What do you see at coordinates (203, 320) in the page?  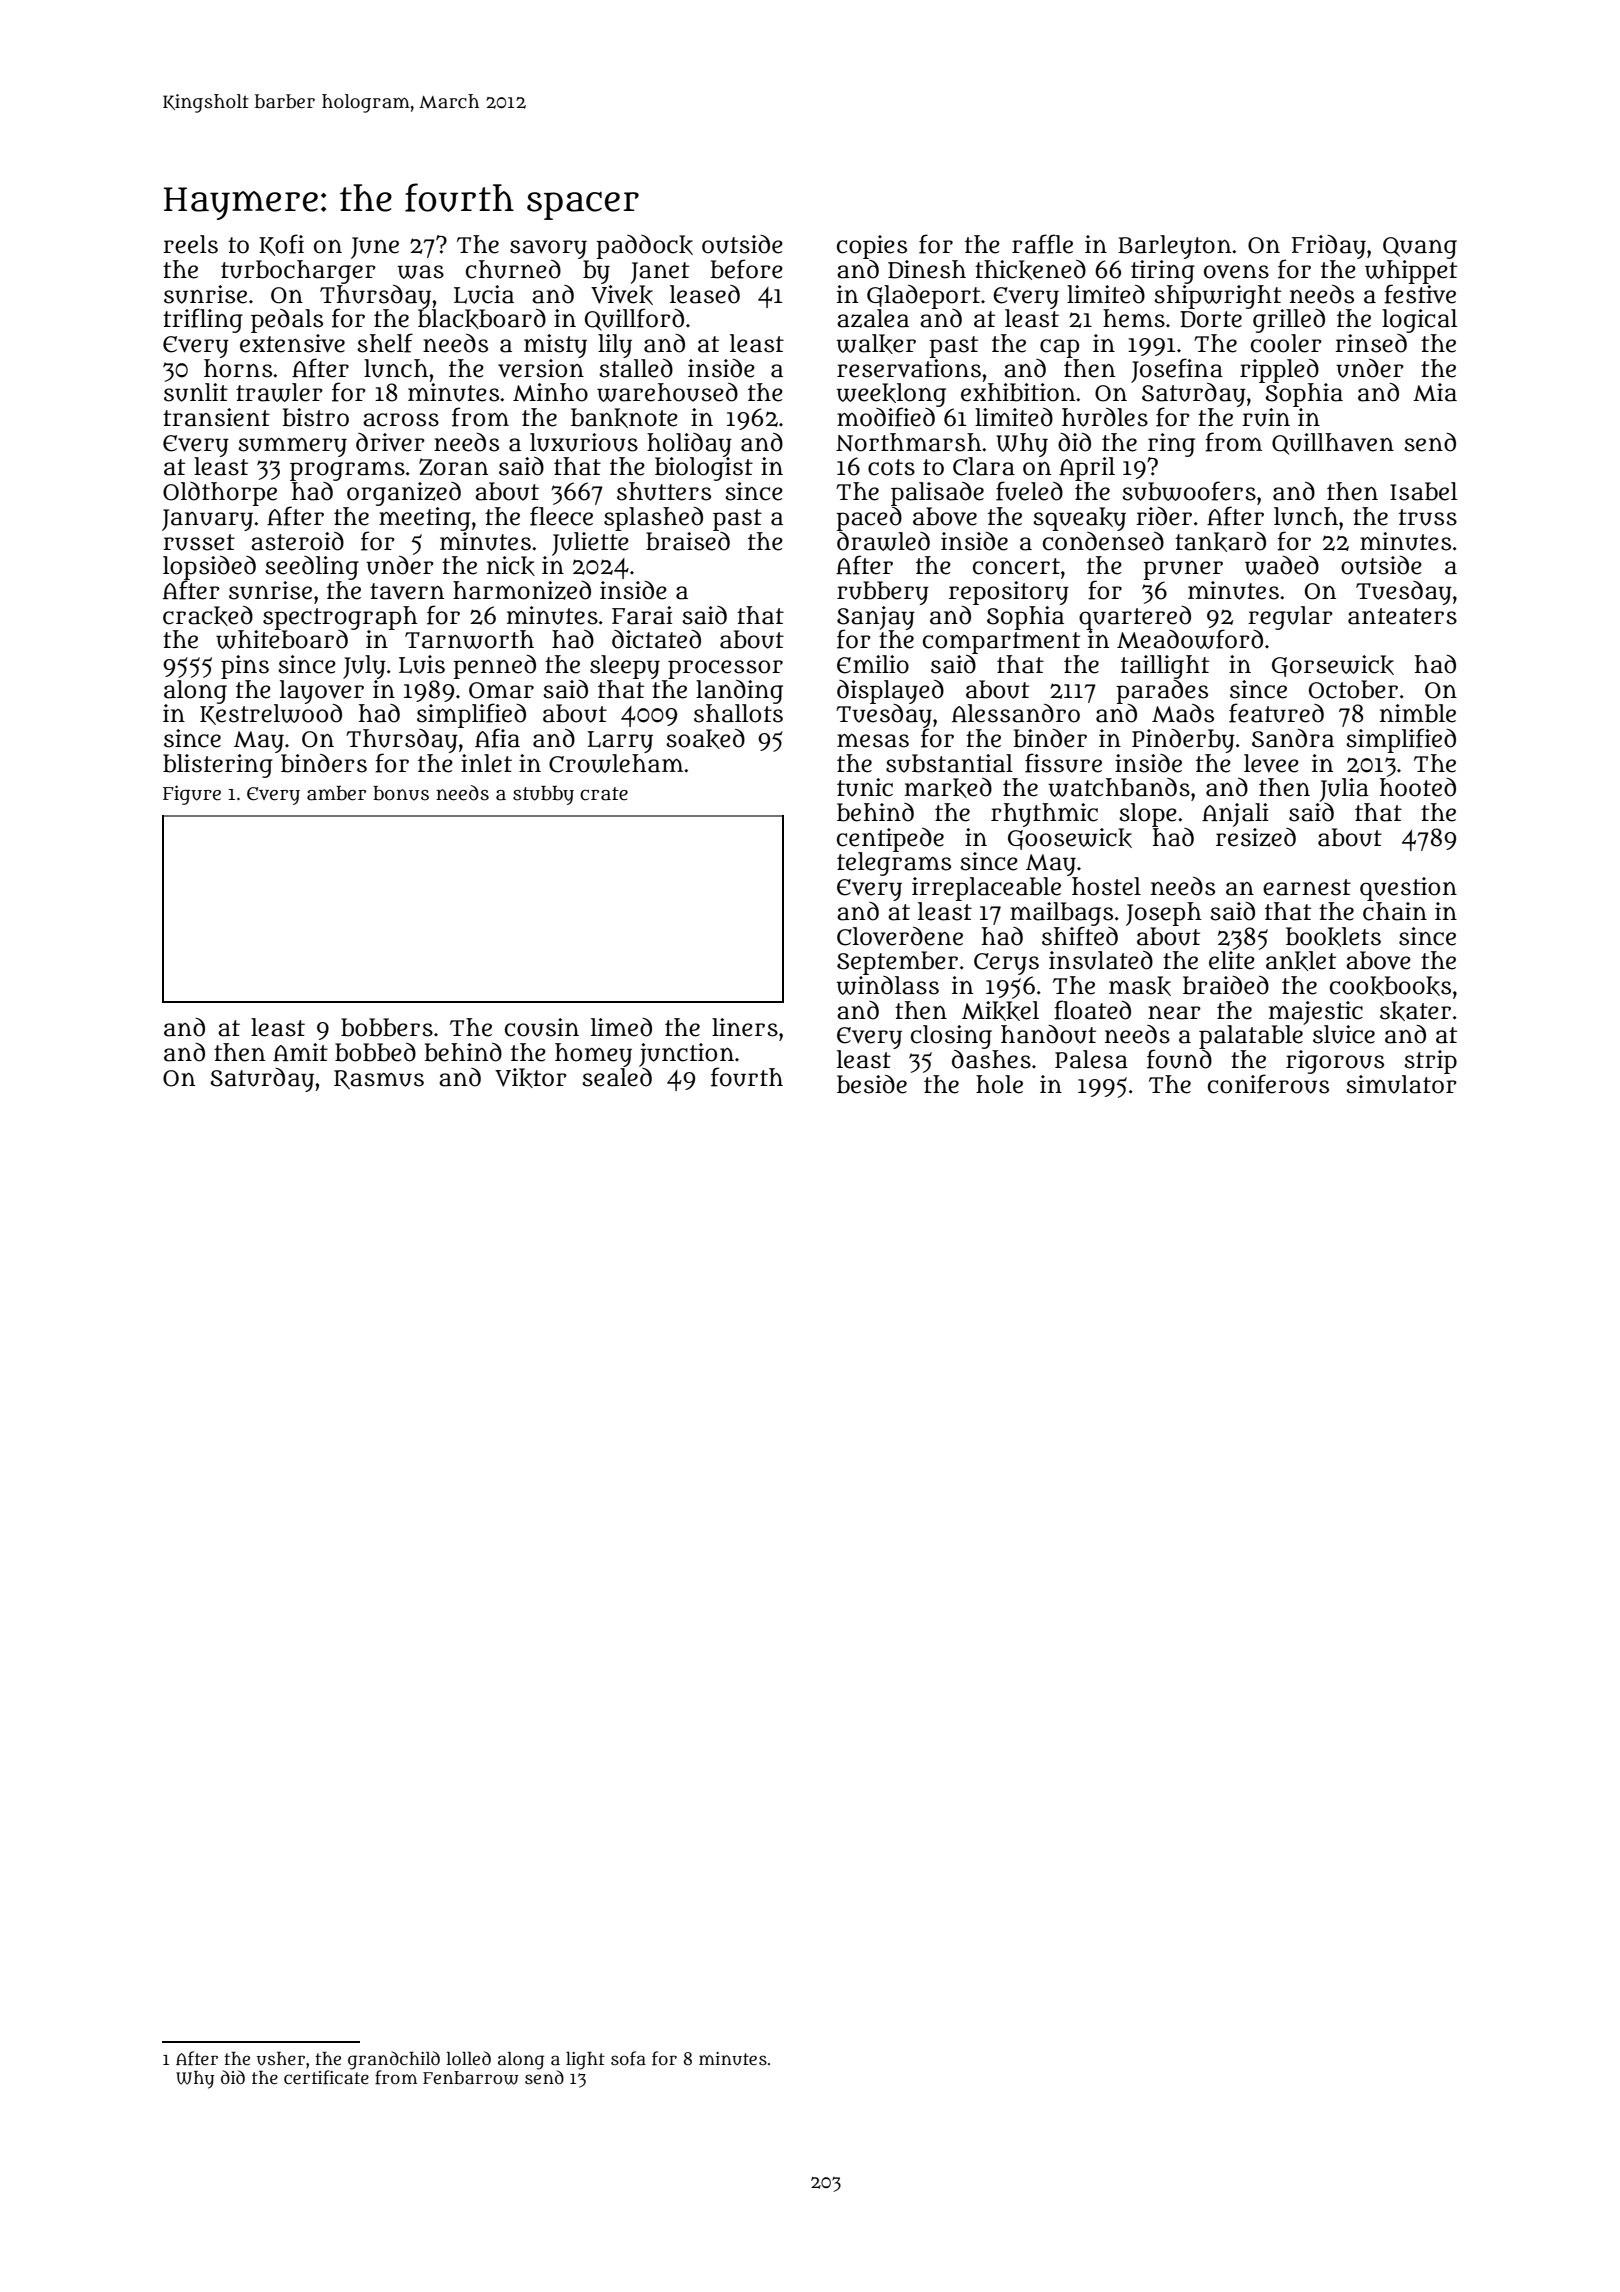 I see `trifling` at bounding box center [203, 320].
